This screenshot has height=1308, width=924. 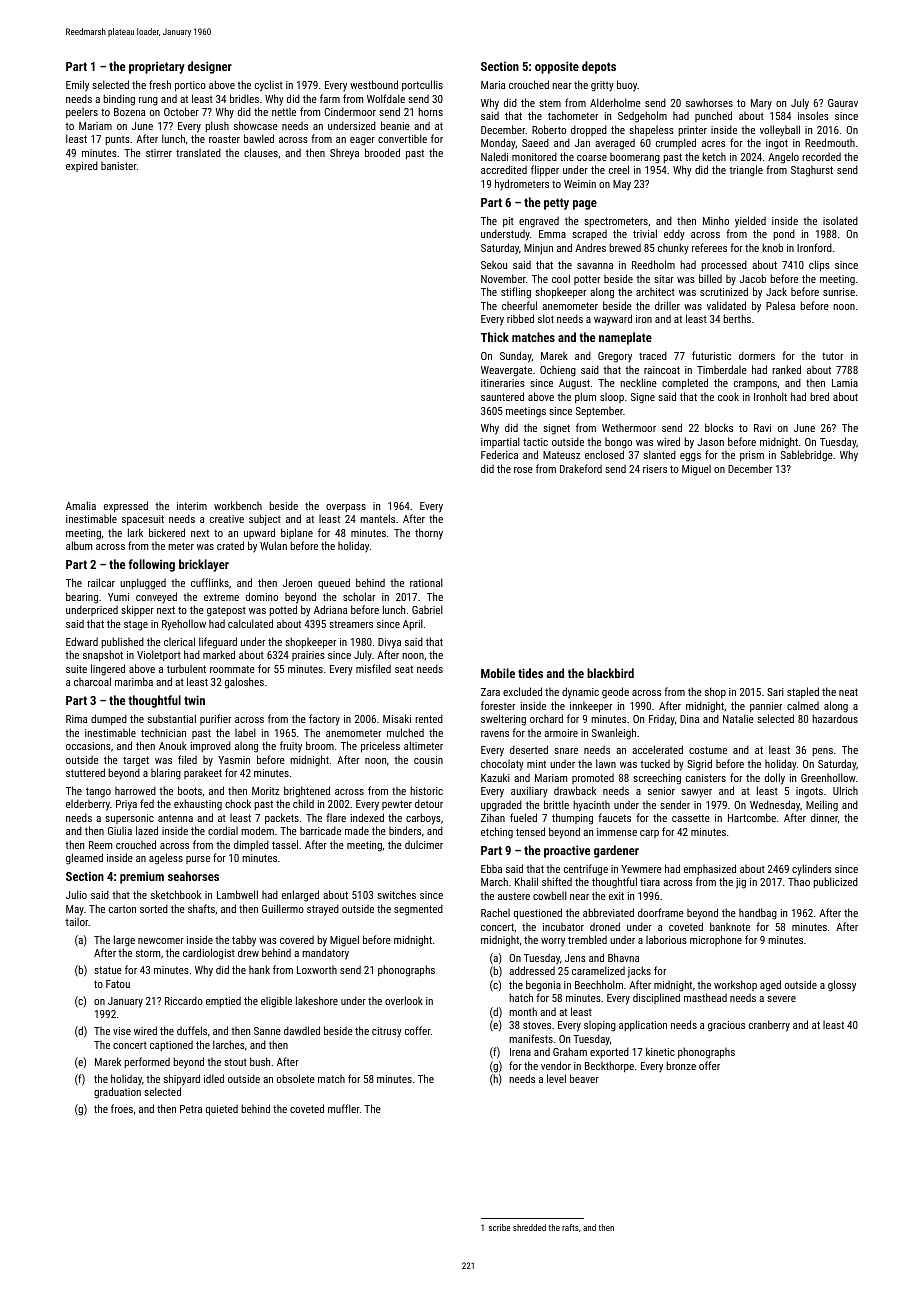 I want to click on captioned, so click(x=171, y=1045).
